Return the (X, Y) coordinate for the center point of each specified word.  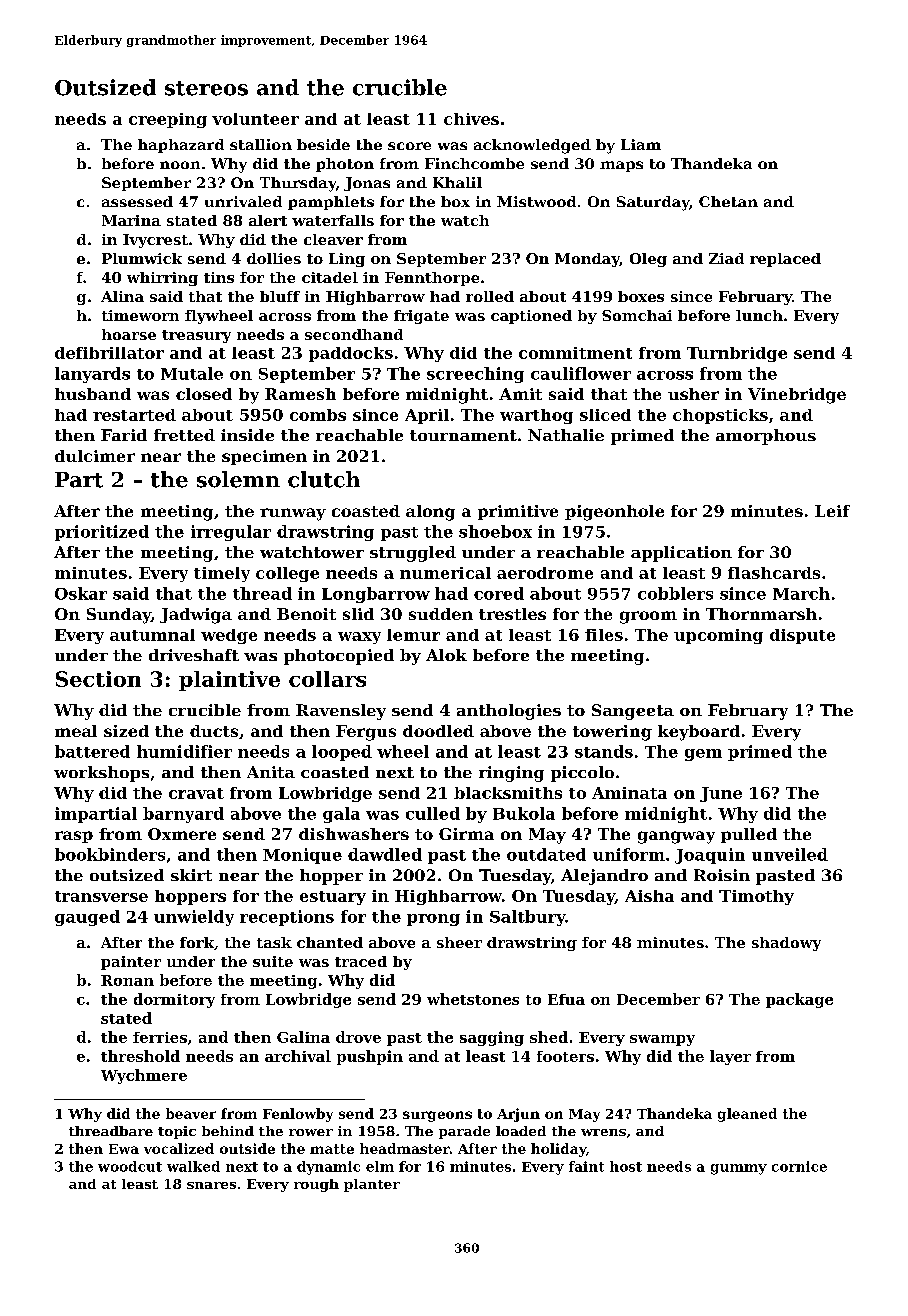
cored (499, 593)
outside (247, 1148)
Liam (641, 144)
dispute (802, 636)
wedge (229, 636)
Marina (131, 220)
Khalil (457, 182)
